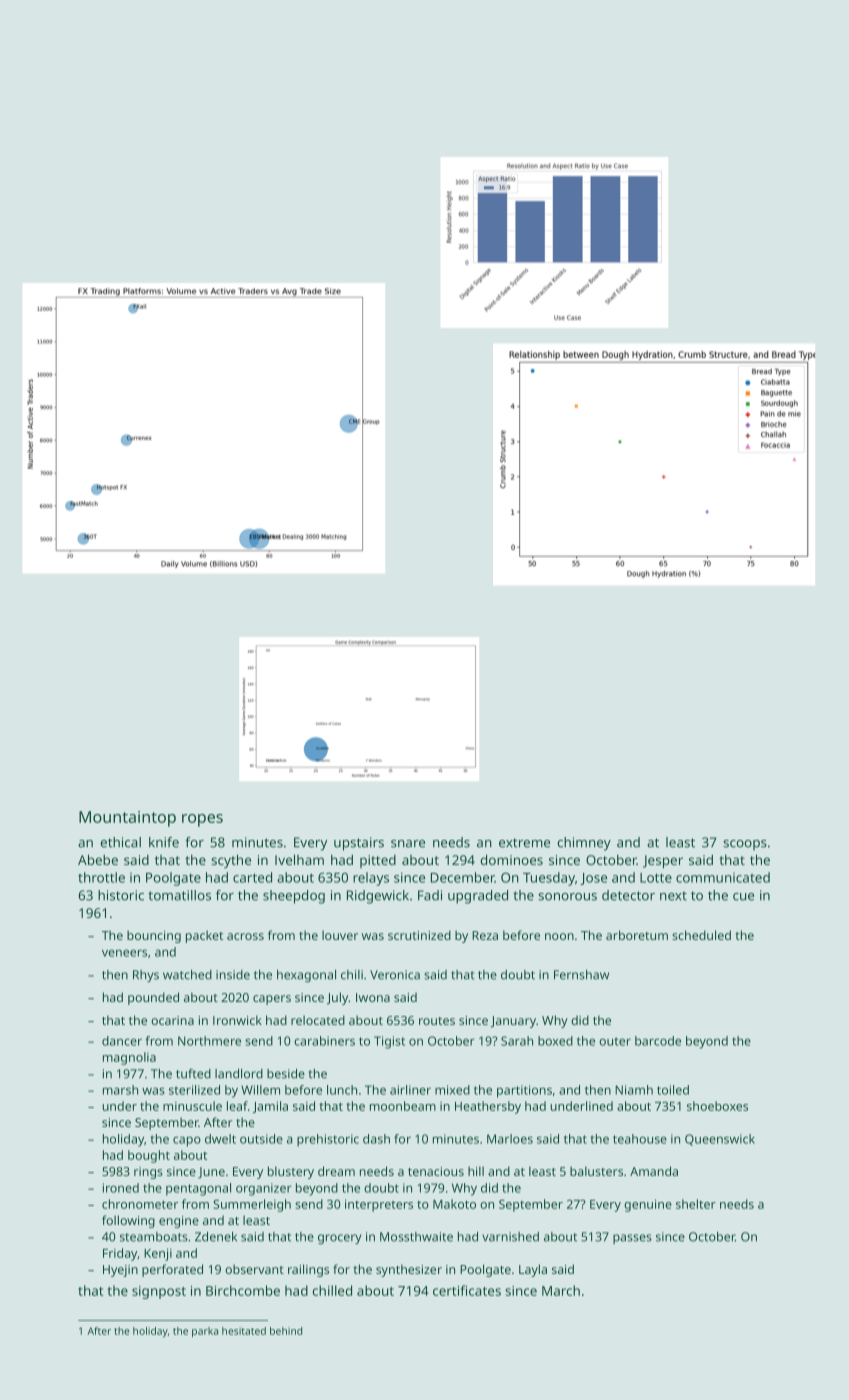 The height and width of the screenshot is (1400, 849). Describe the element at coordinates (720, 1140) in the screenshot. I see `Queenswick` at that location.
